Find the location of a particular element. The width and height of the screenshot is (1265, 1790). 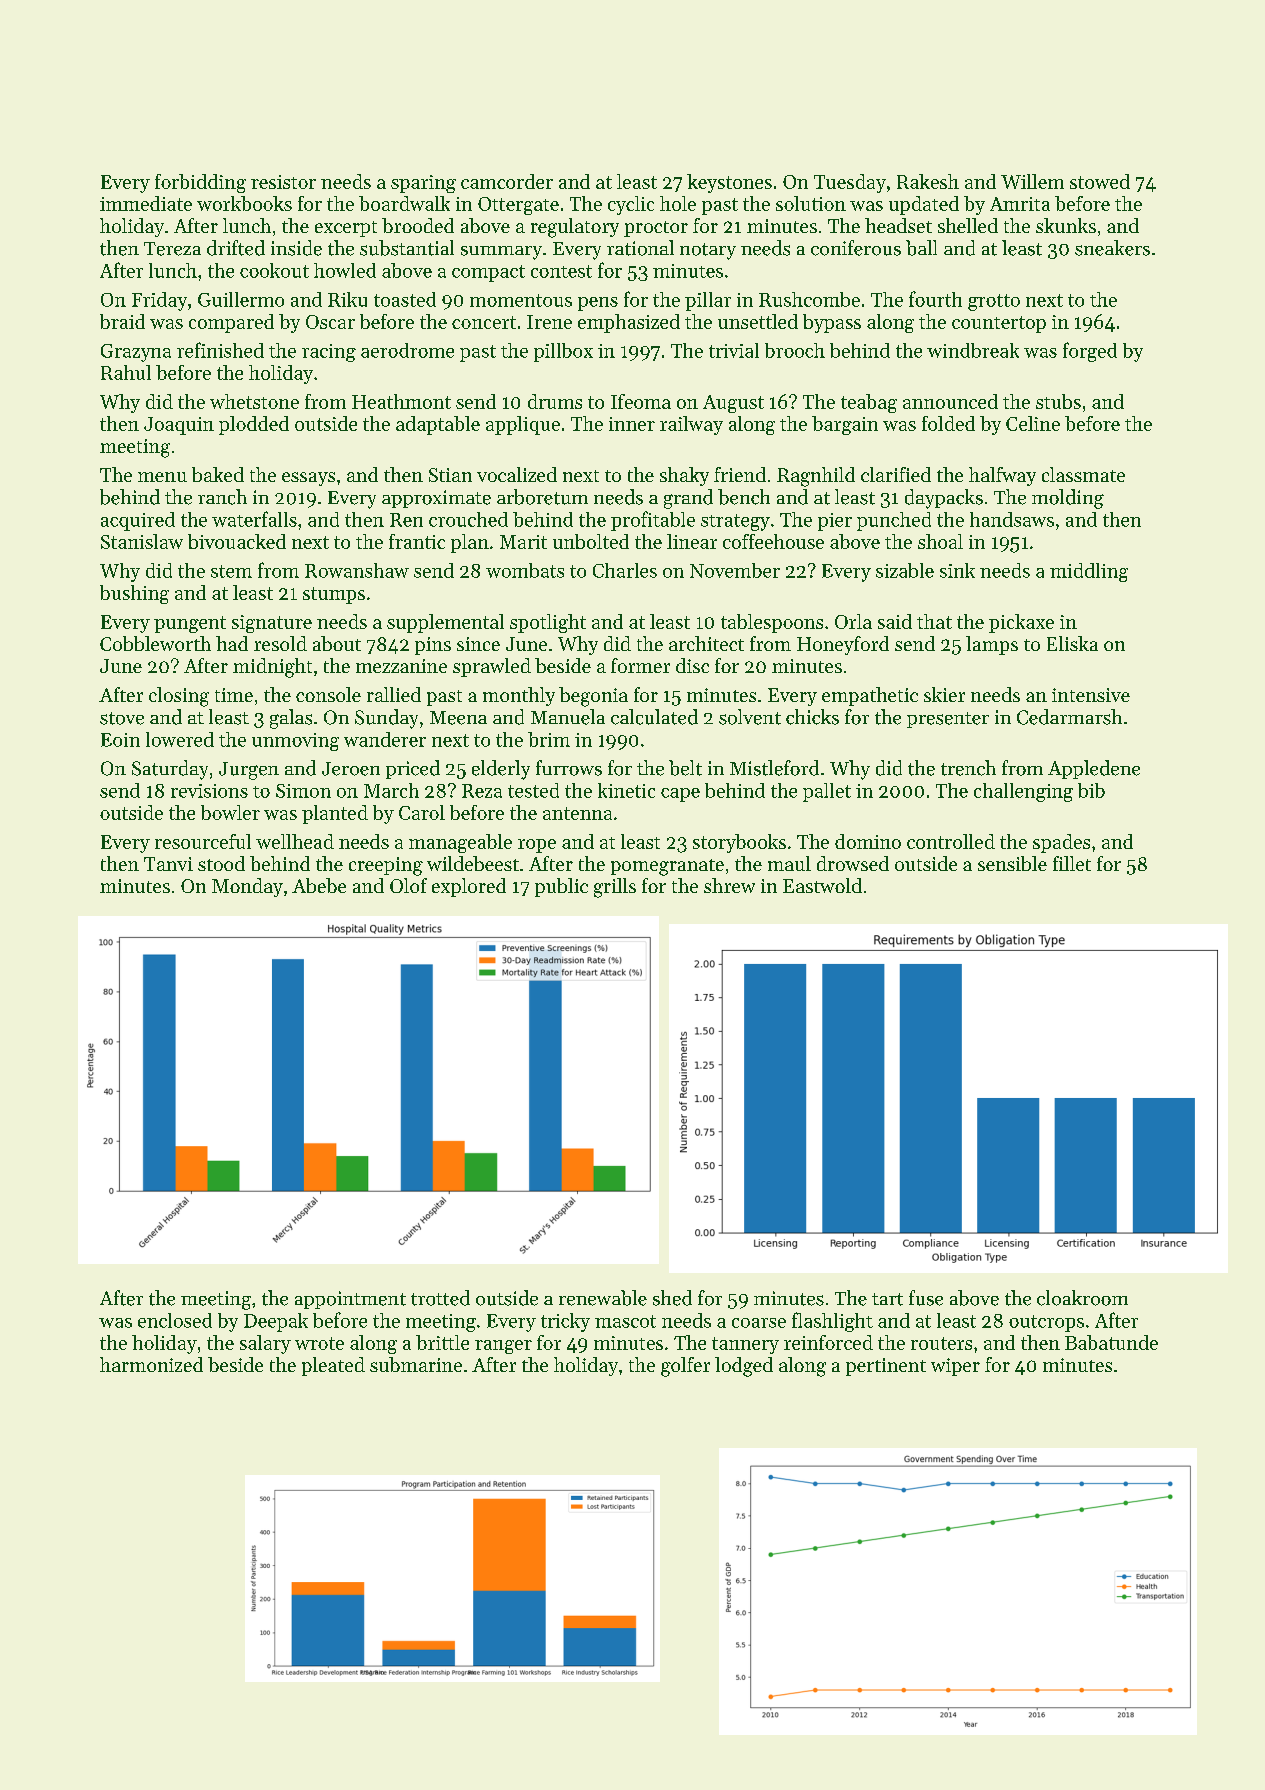

storybooks is located at coordinates (739, 843).
